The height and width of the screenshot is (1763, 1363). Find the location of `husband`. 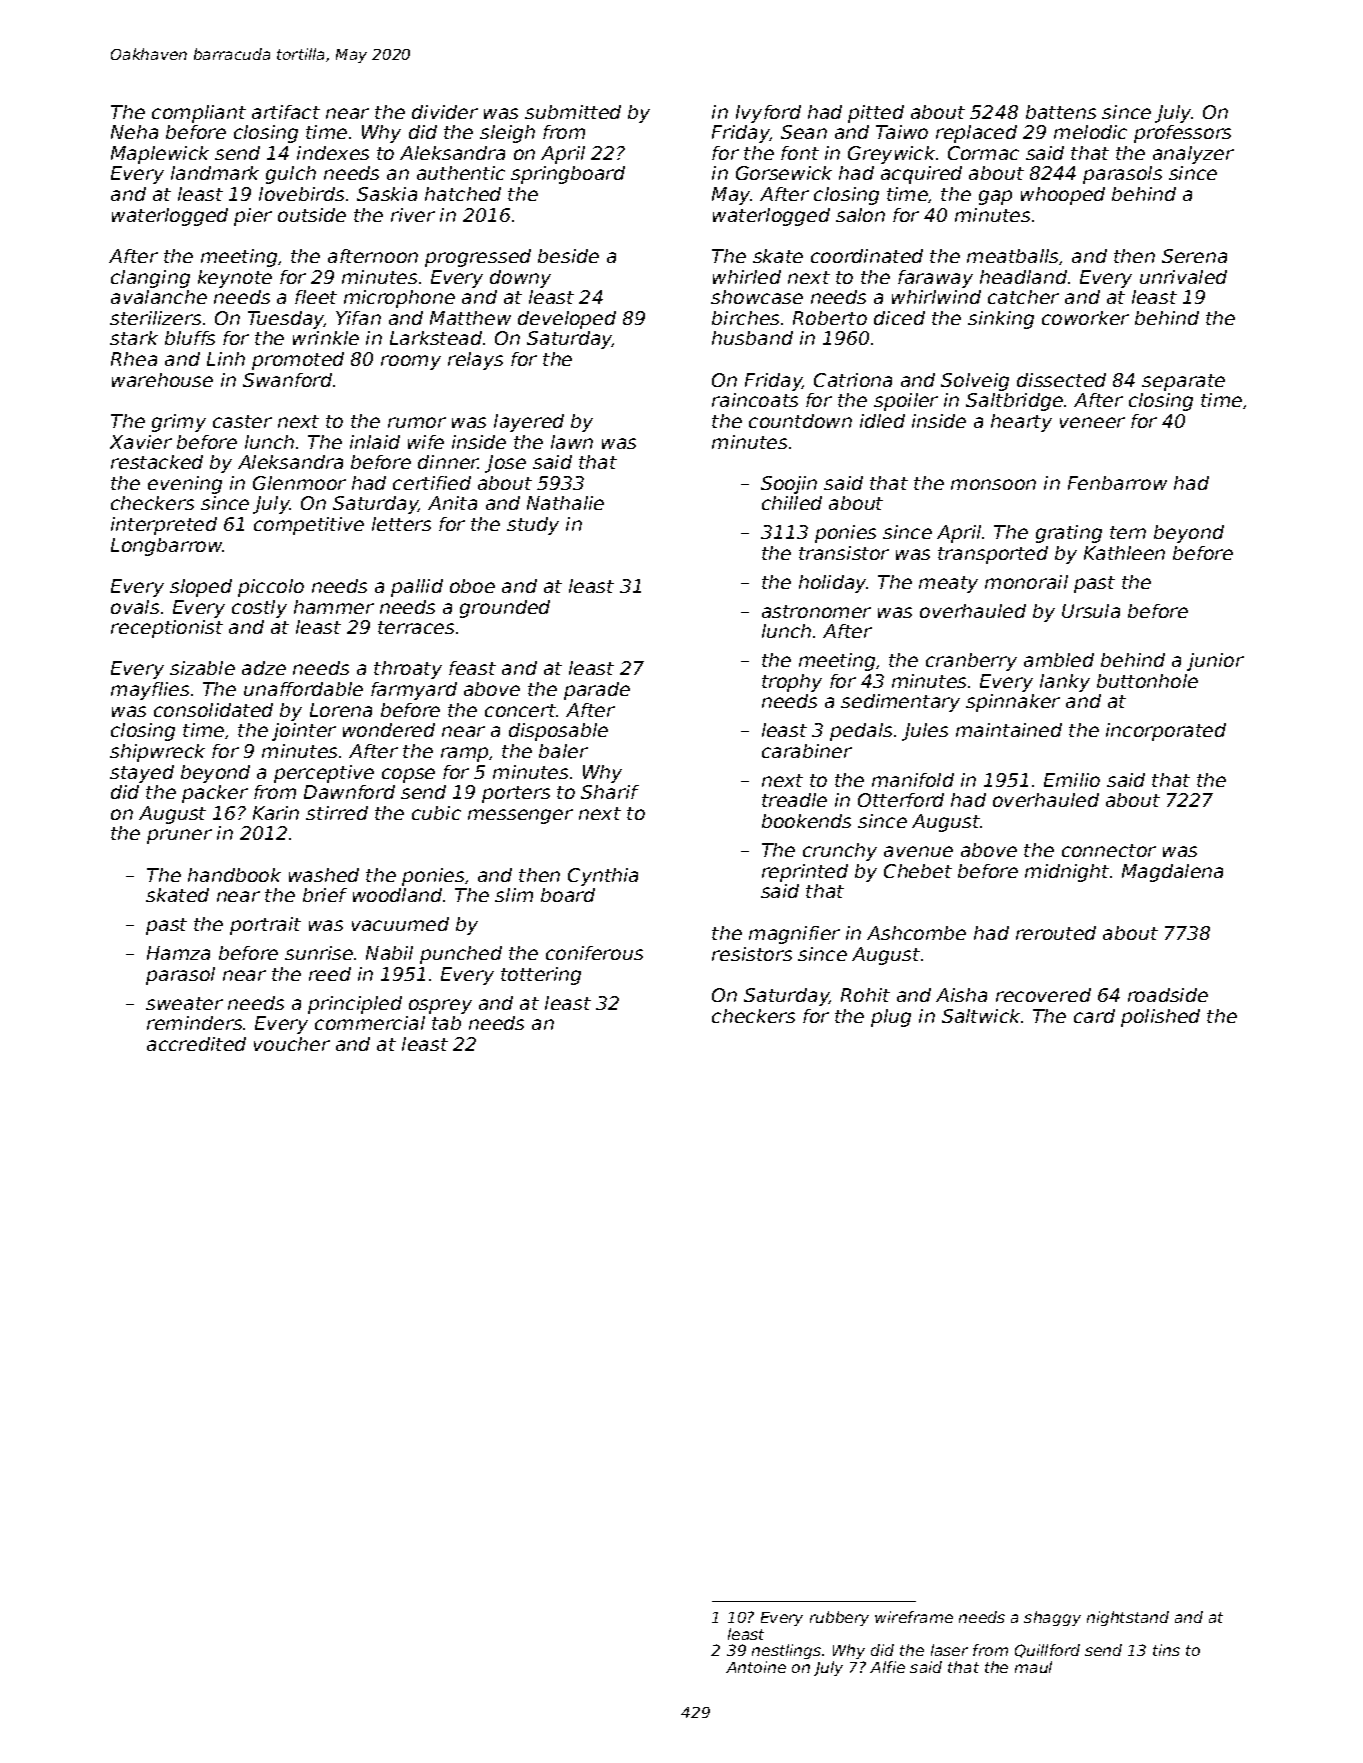

husband is located at coordinates (752, 338).
